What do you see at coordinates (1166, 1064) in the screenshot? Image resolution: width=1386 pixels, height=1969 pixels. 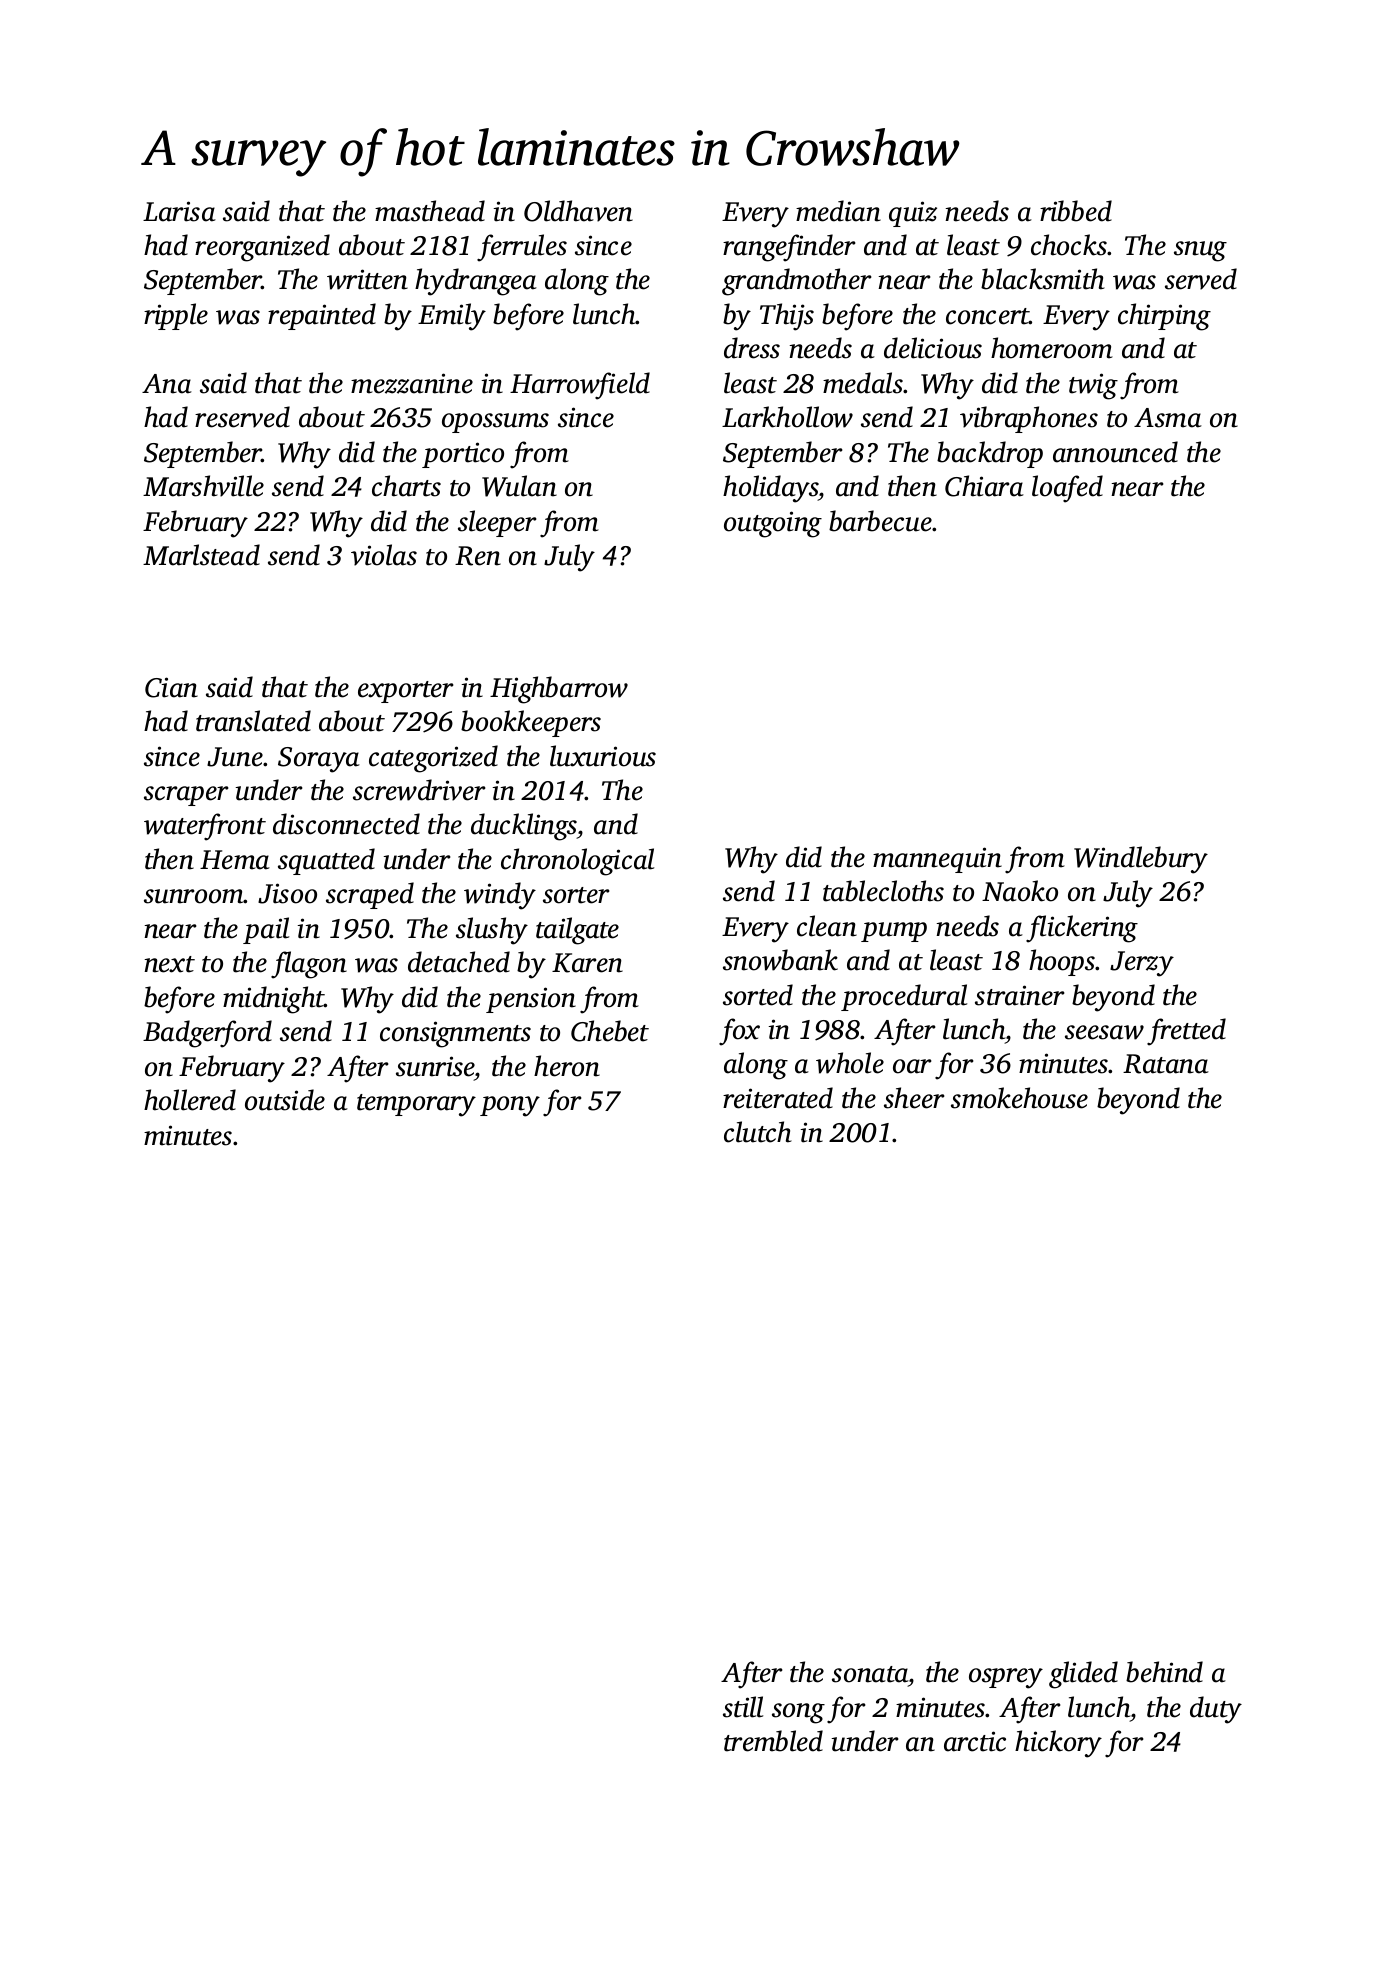 I see `Ratana` at bounding box center [1166, 1064].
